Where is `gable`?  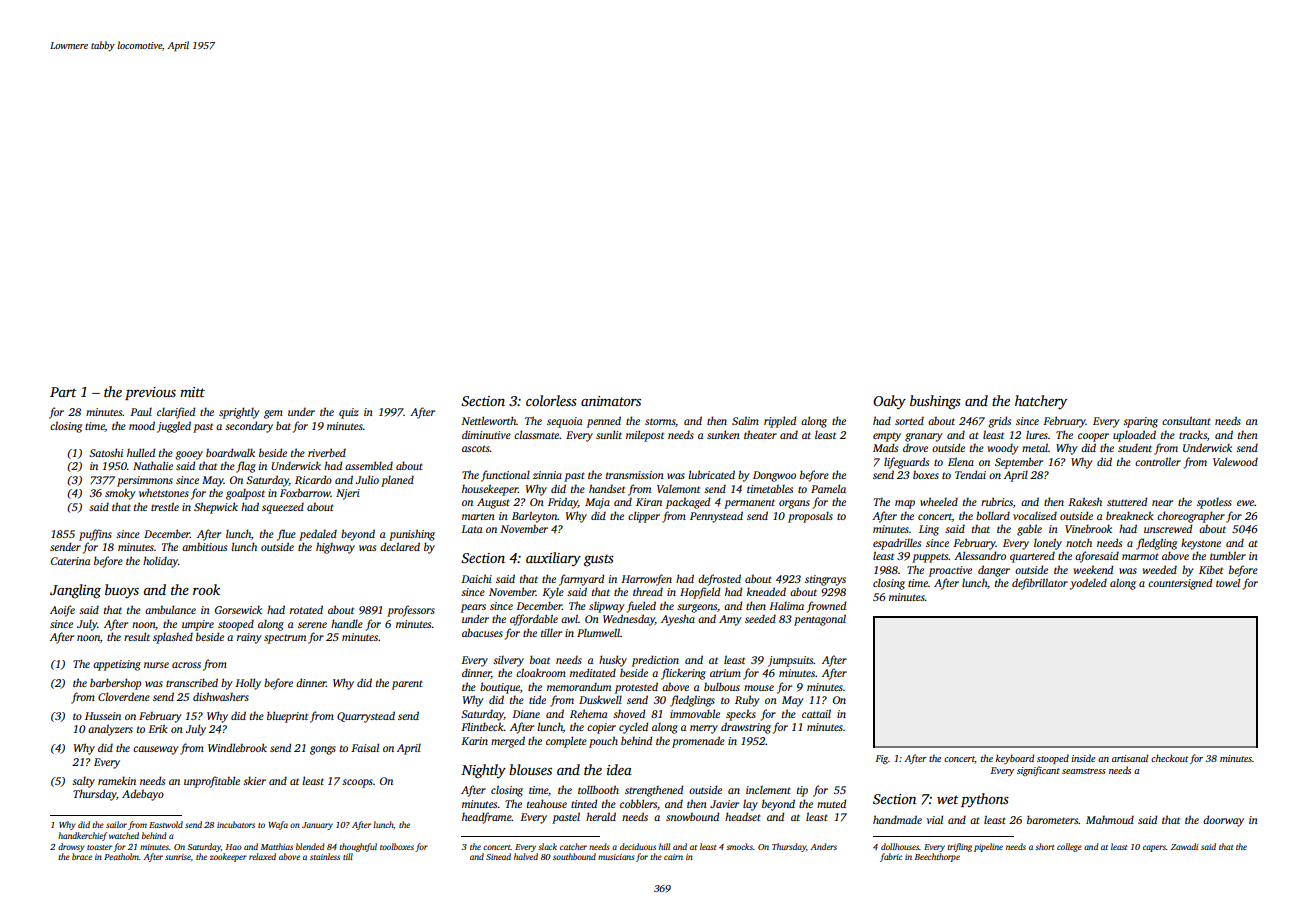 gable is located at coordinates (1029, 530).
